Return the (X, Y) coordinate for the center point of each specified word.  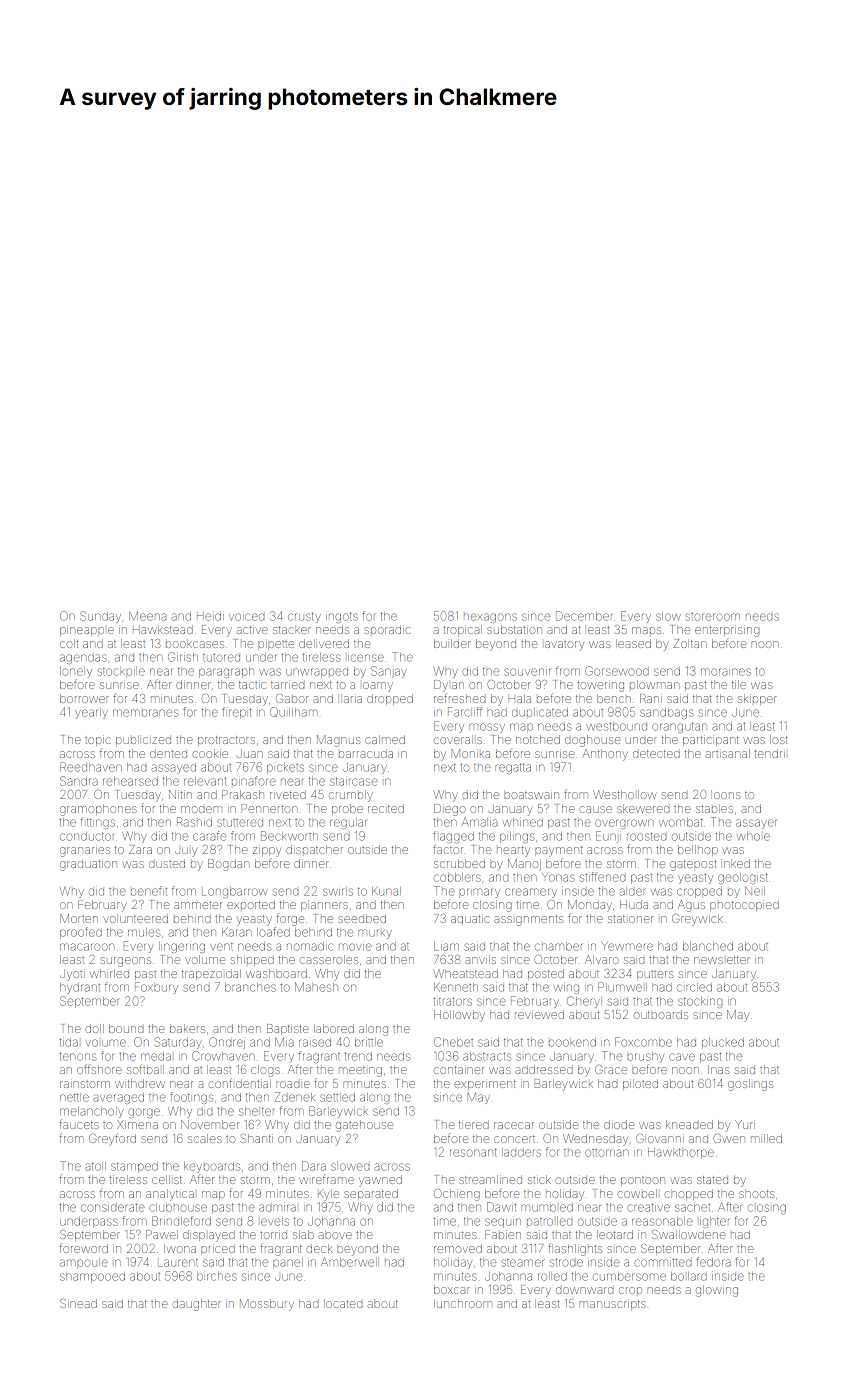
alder (633, 892)
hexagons (490, 618)
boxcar (452, 1289)
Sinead (78, 1303)
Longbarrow (234, 892)
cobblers (457, 877)
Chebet (453, 1042)
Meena (147, 616)
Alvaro (602, 959)
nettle (74, 1097)
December (584, 616)
